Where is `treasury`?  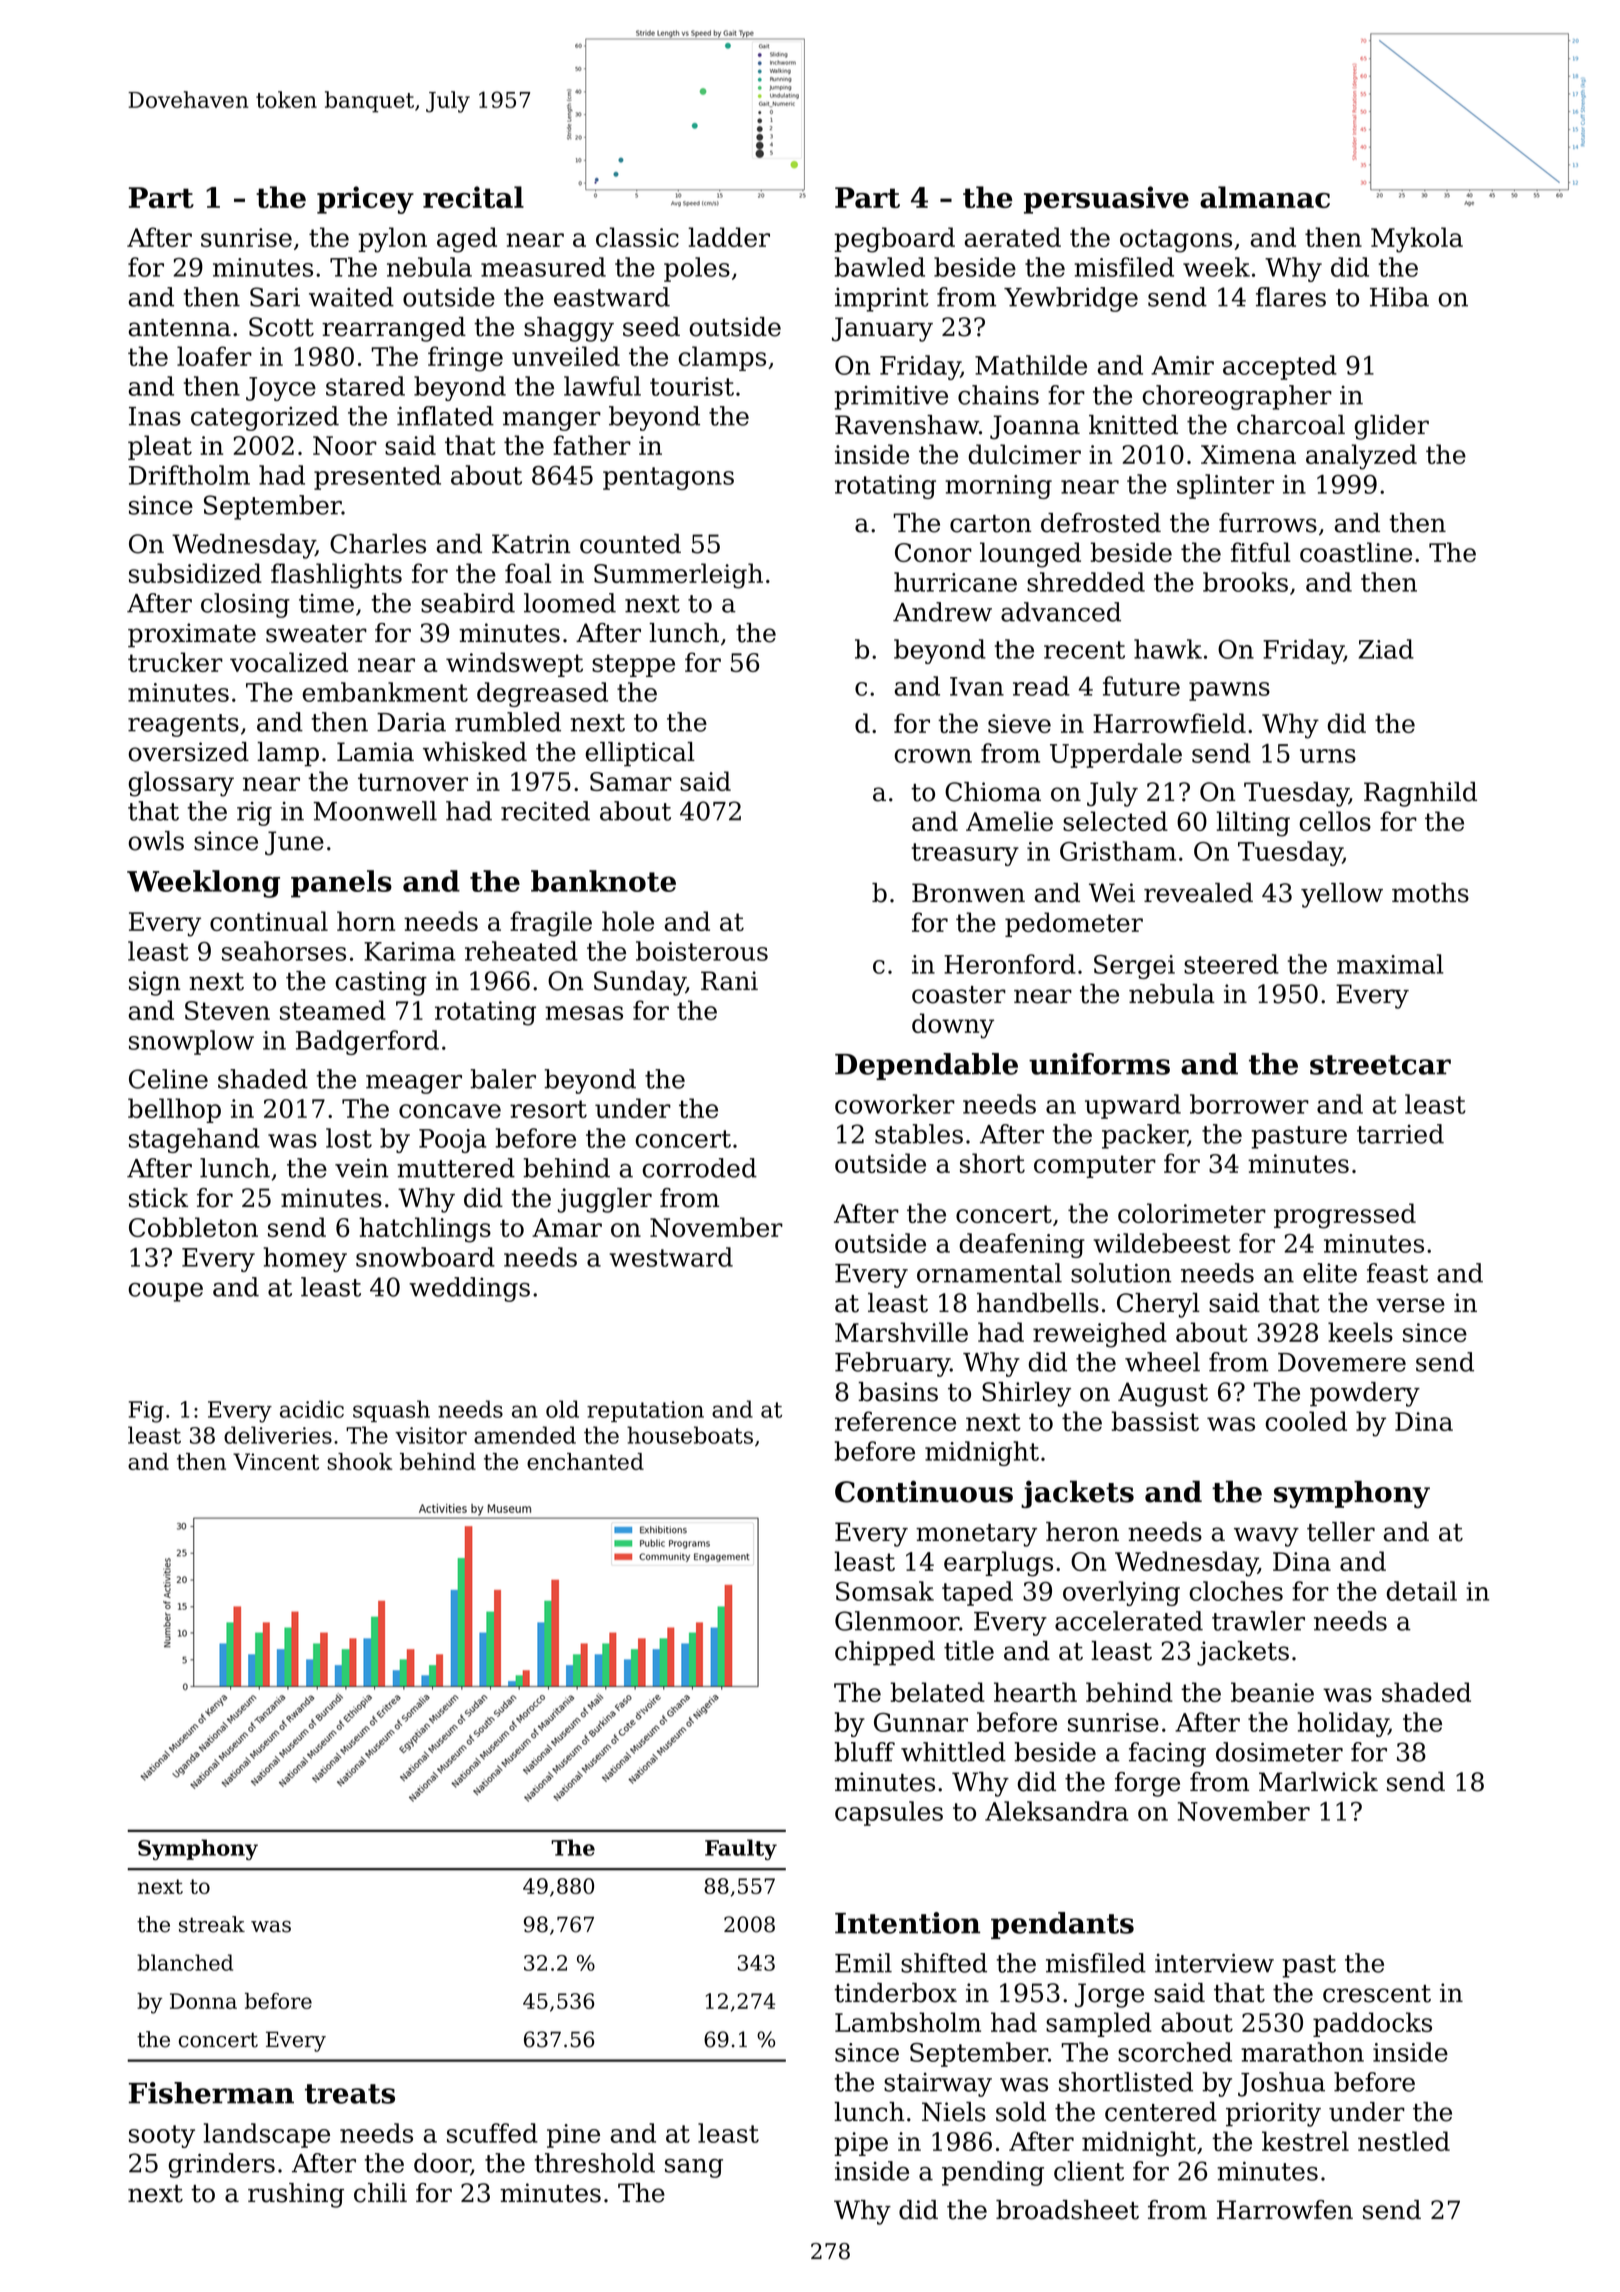
treasury is located at coordinates (965, 854).
